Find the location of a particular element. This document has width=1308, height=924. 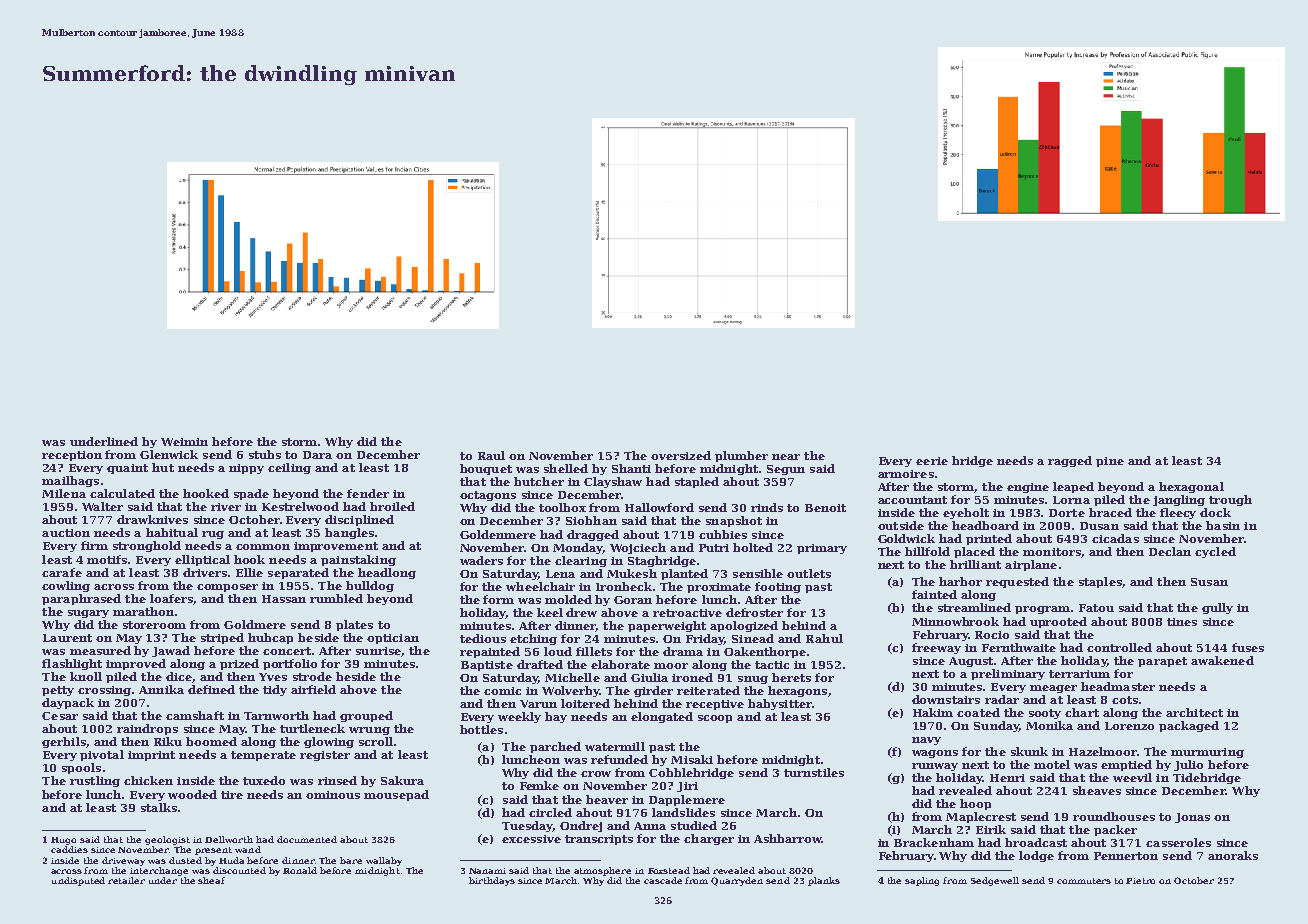

pine is located at coordinates (1110, 462).
